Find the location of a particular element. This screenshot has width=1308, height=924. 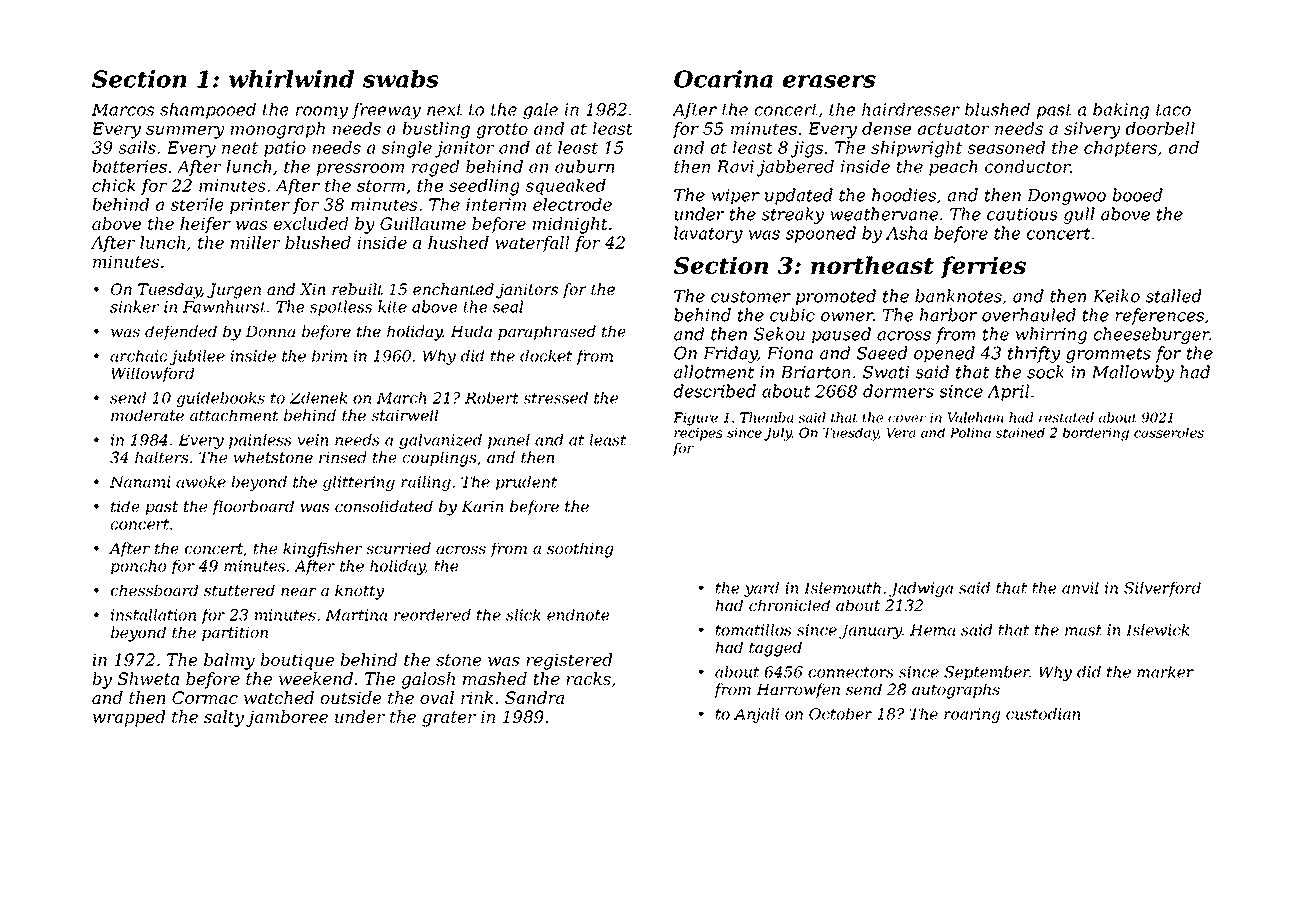

July is located at coordinates (778, 434).
